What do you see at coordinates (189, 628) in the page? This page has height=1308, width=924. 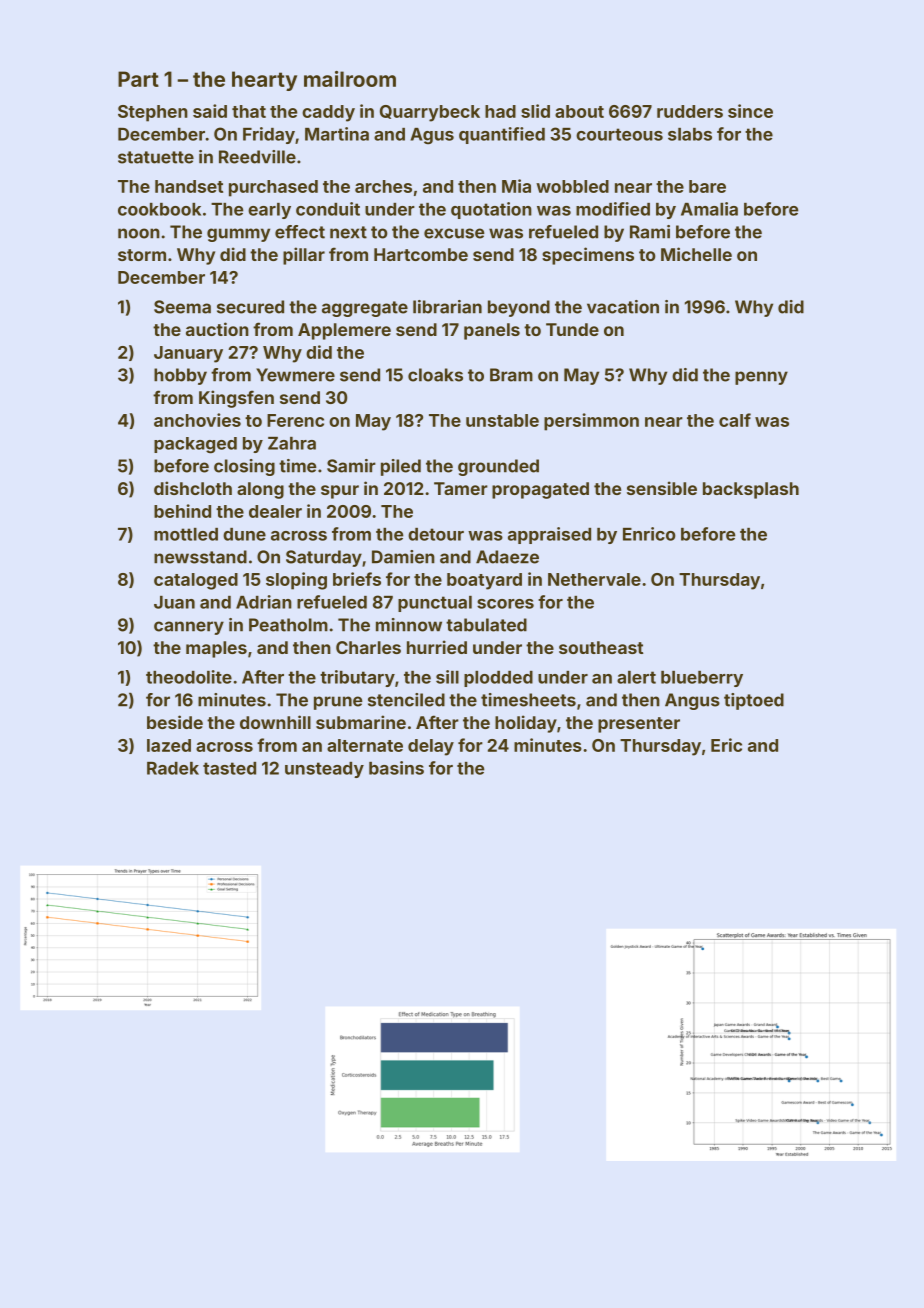 I see `cannery` at bounding box center [189, 628].
